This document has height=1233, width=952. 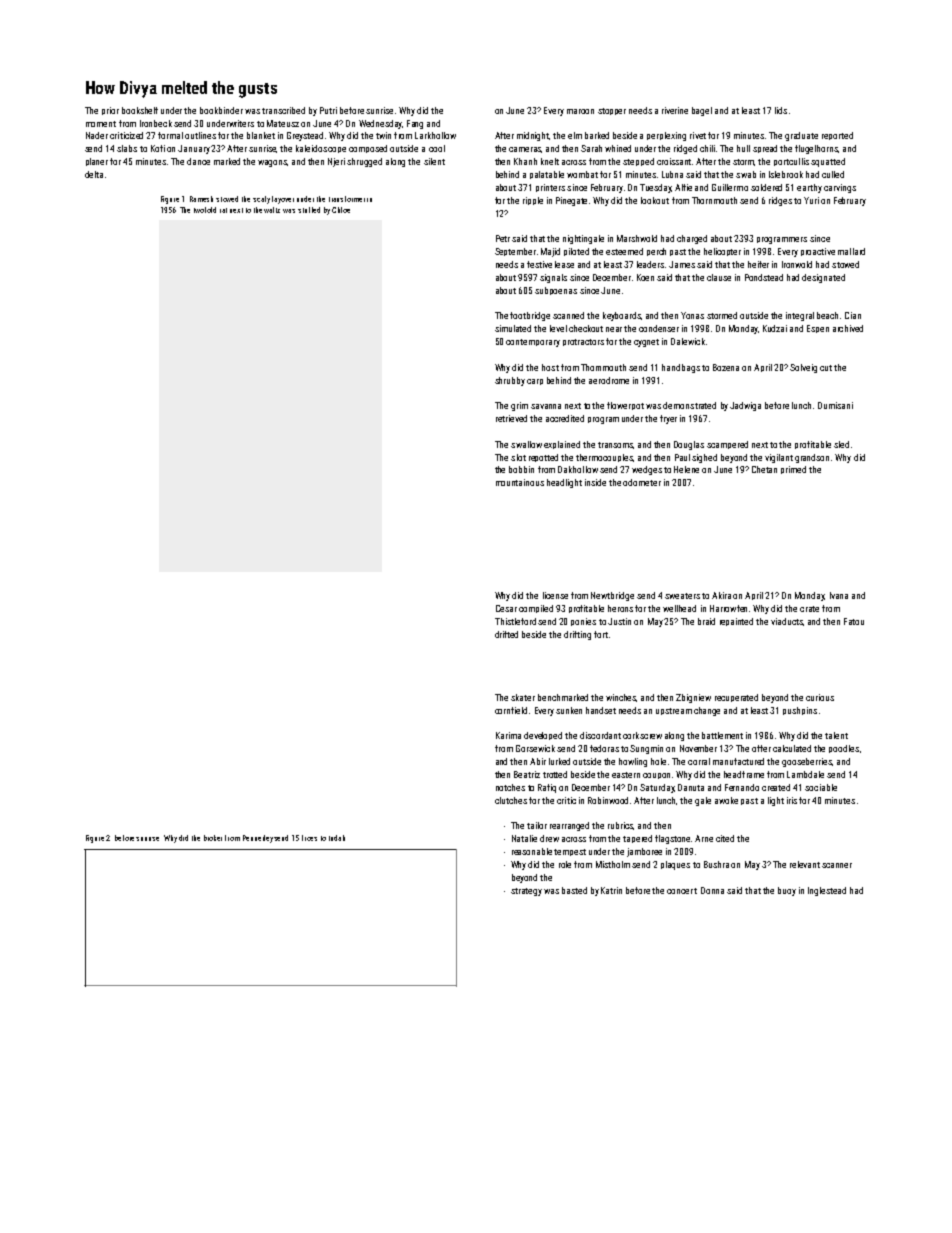 I want to click on ridged, so click(x=685, y=149).
